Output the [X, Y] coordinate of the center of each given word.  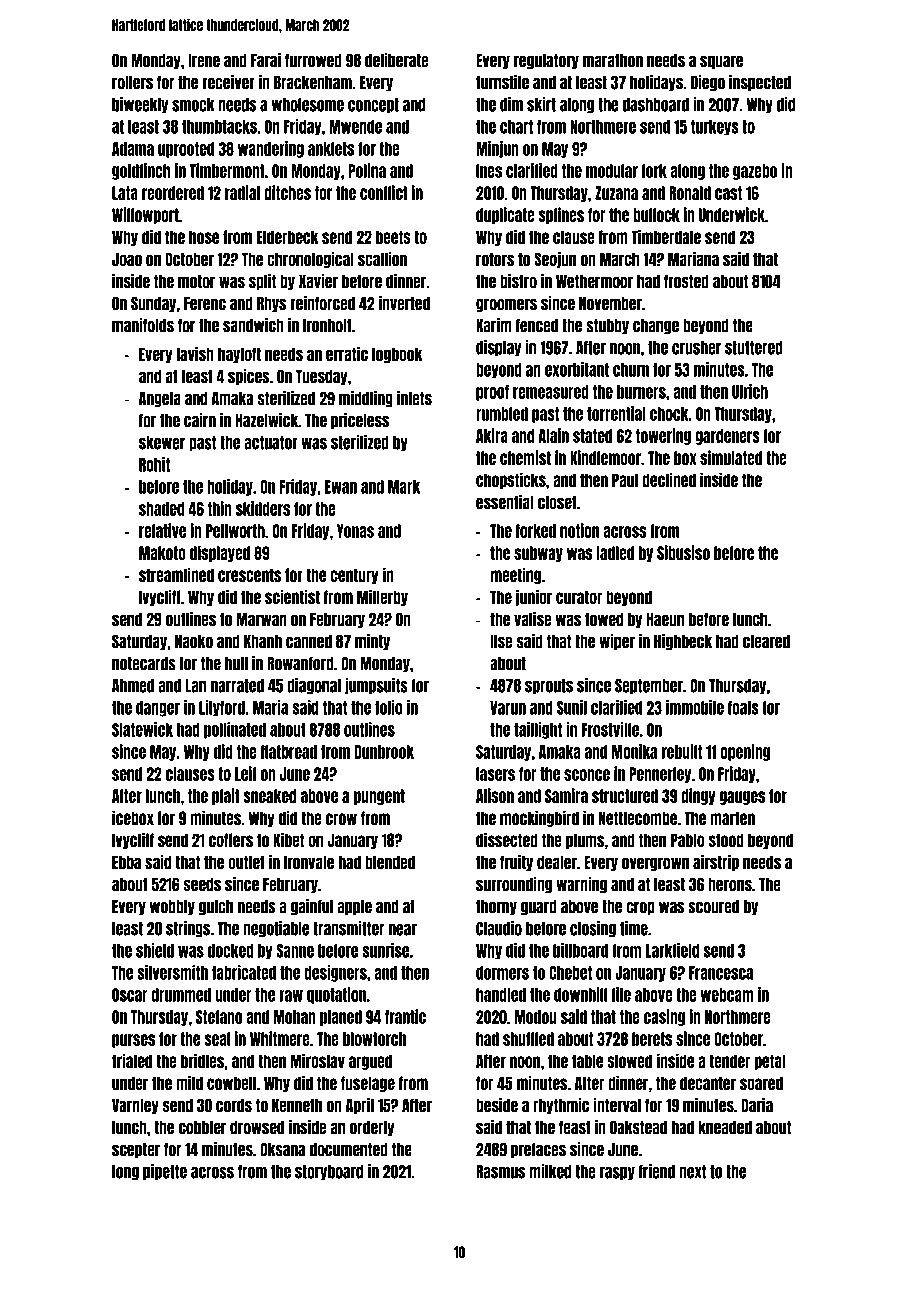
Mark [404, 487]
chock [669, 414]
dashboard [656, 105]
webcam [727, 995]
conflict [384, 192]
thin [220, 508]
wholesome [308, 105]
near [403, 930]
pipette [165, 1172]
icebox [133, 817]
